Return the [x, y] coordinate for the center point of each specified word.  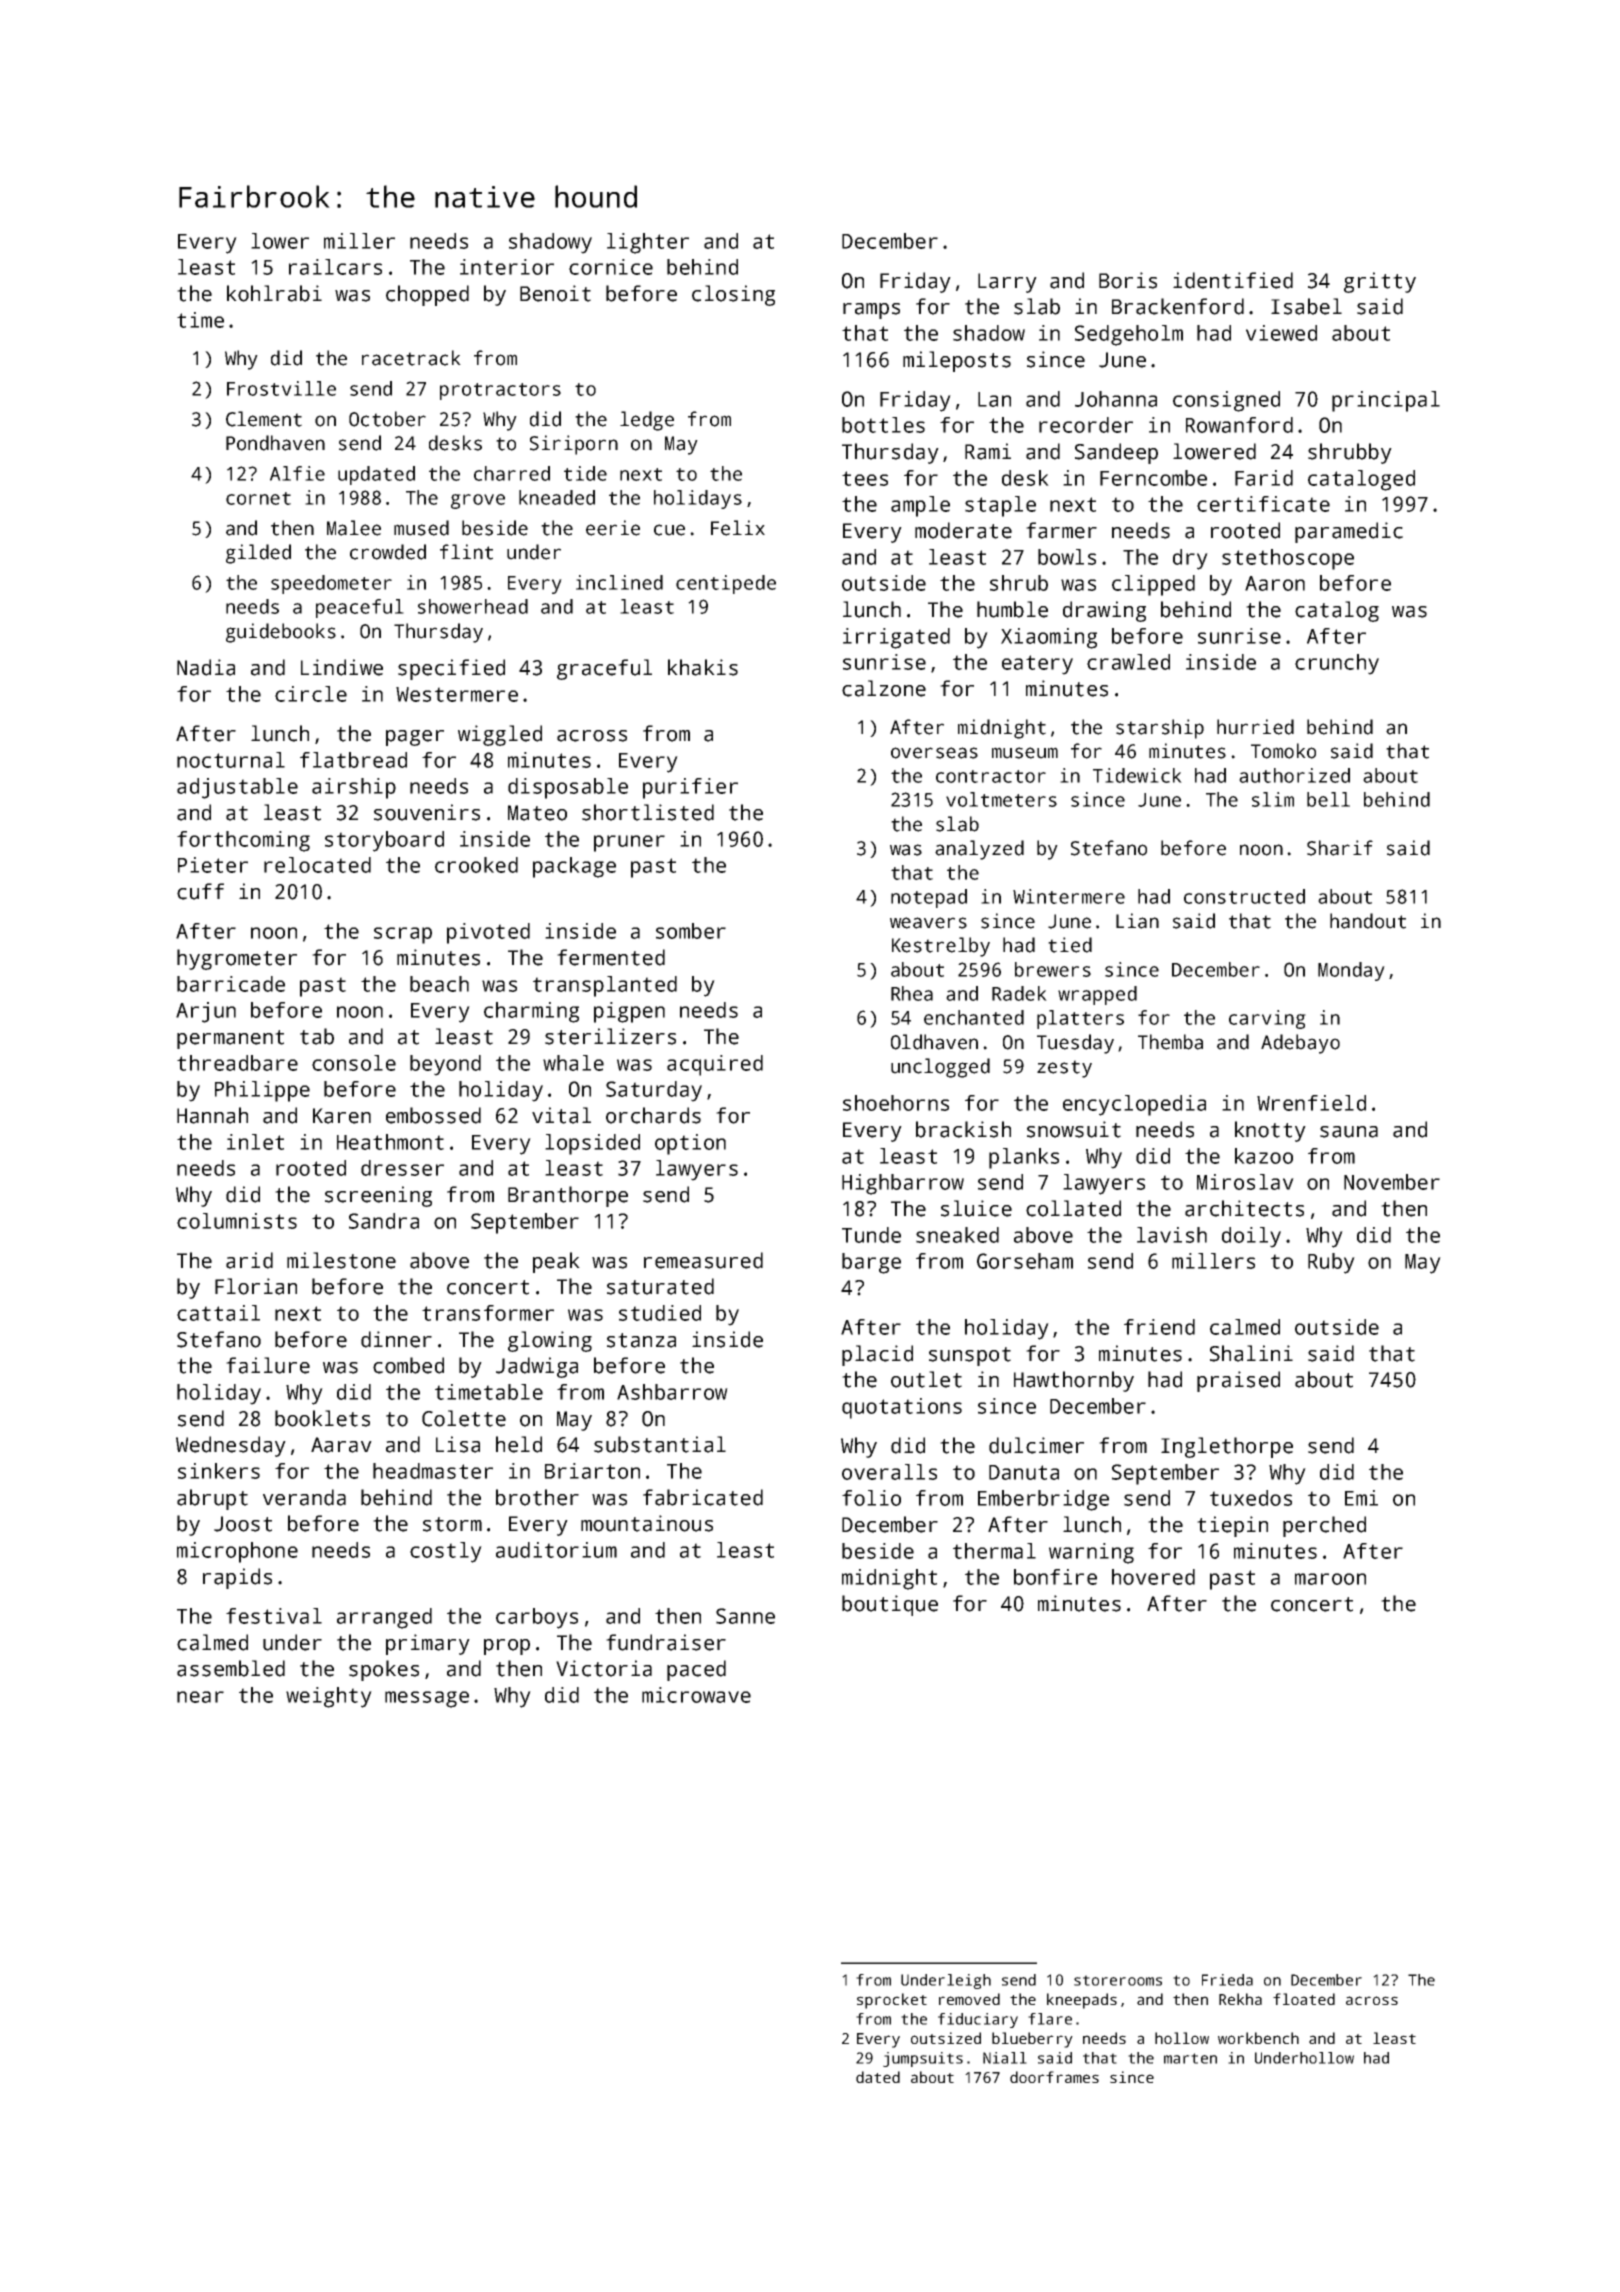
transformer [488, 1313]
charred [512, 473]
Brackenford [1178, 306]
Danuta [1024, 1472]
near [200, 1697]
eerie [613, 528]
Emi [1361, 1498]
